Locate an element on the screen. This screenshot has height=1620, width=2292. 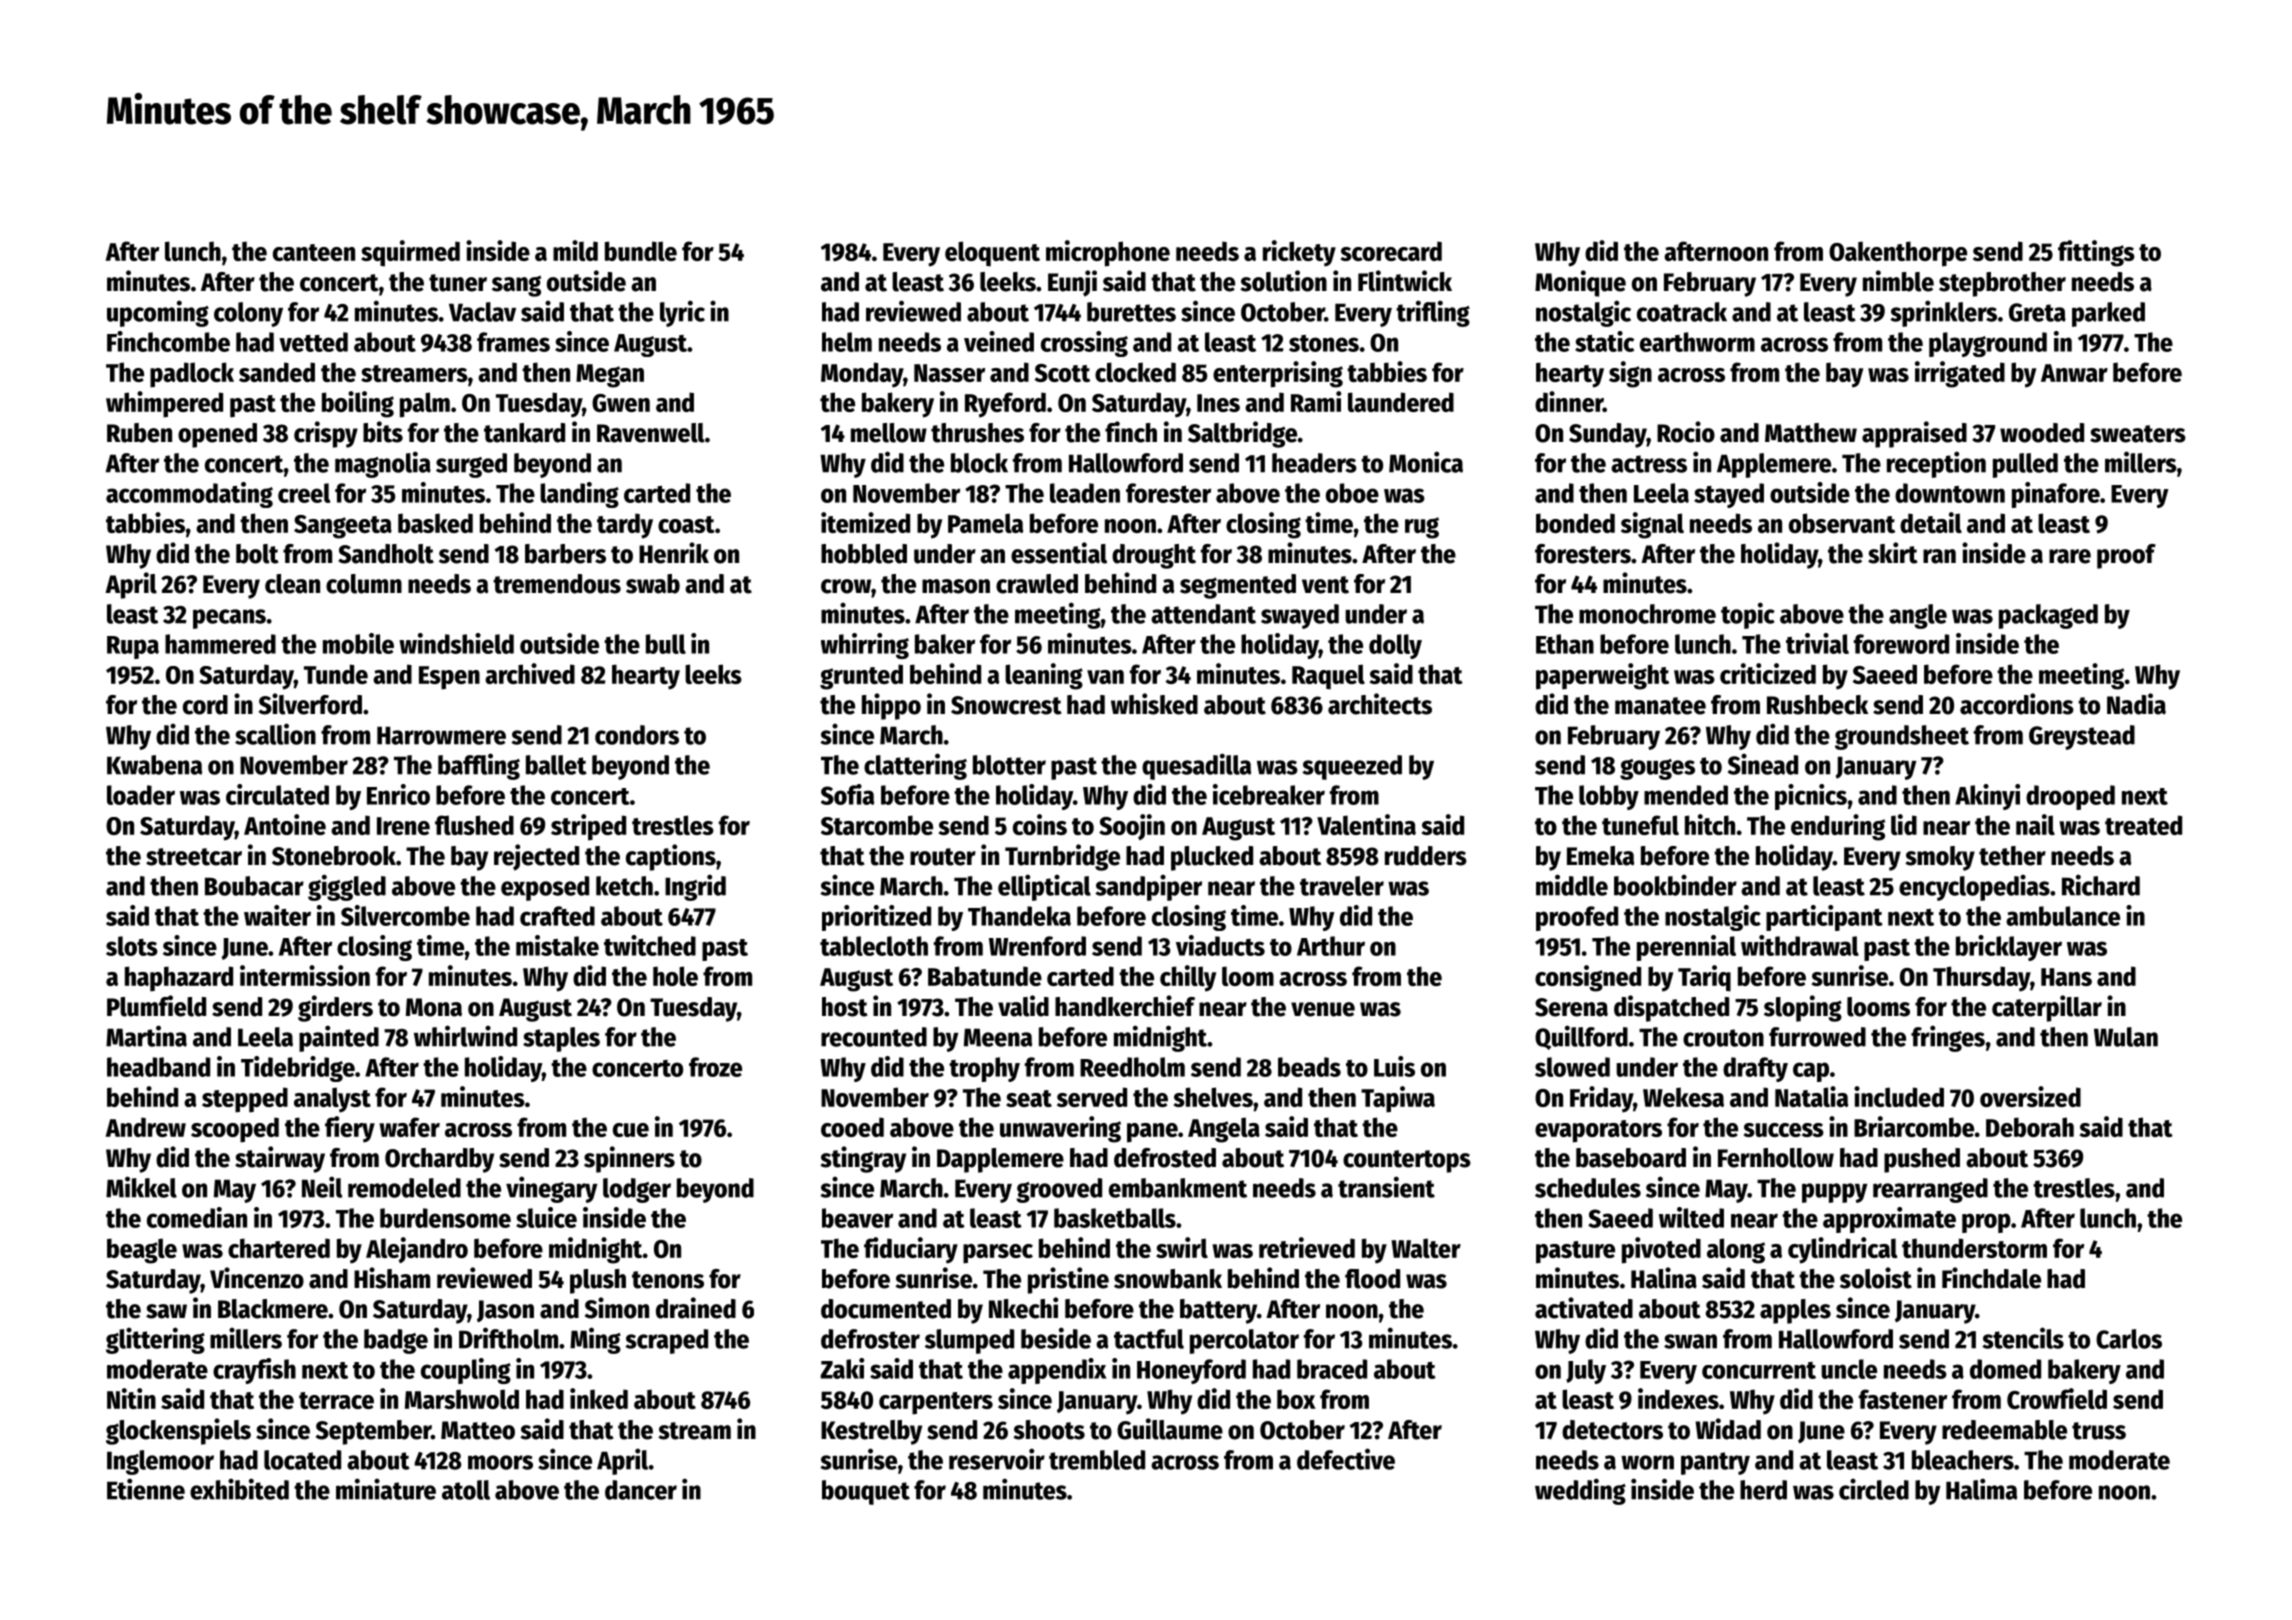
Mikkel is located at coordinates (141, 1187).
